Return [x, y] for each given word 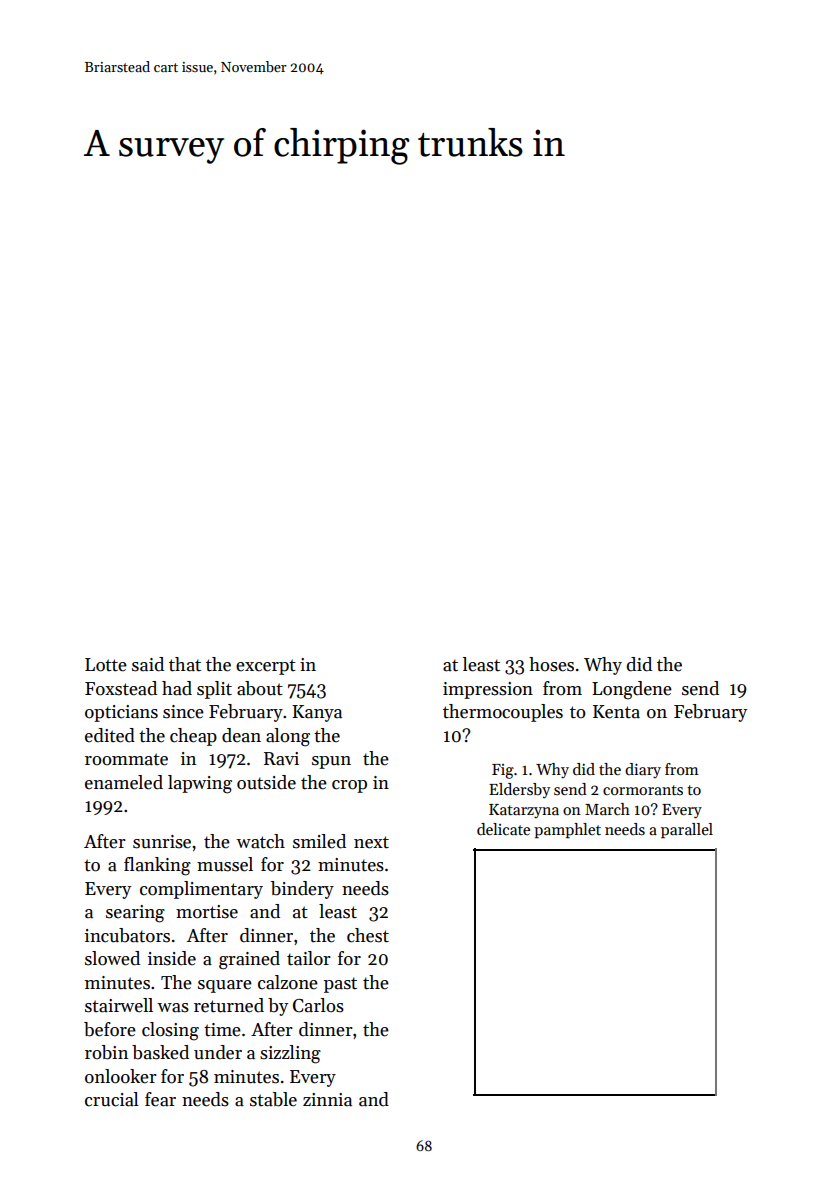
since [183, 712]
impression [488, 690]
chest [368, 935]
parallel [687, 830]
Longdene [632, 690]
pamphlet [567, 830]
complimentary [201, 890]
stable [273, 1099]
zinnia [327, 1100]
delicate [503, 829]
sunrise [162, 842]
